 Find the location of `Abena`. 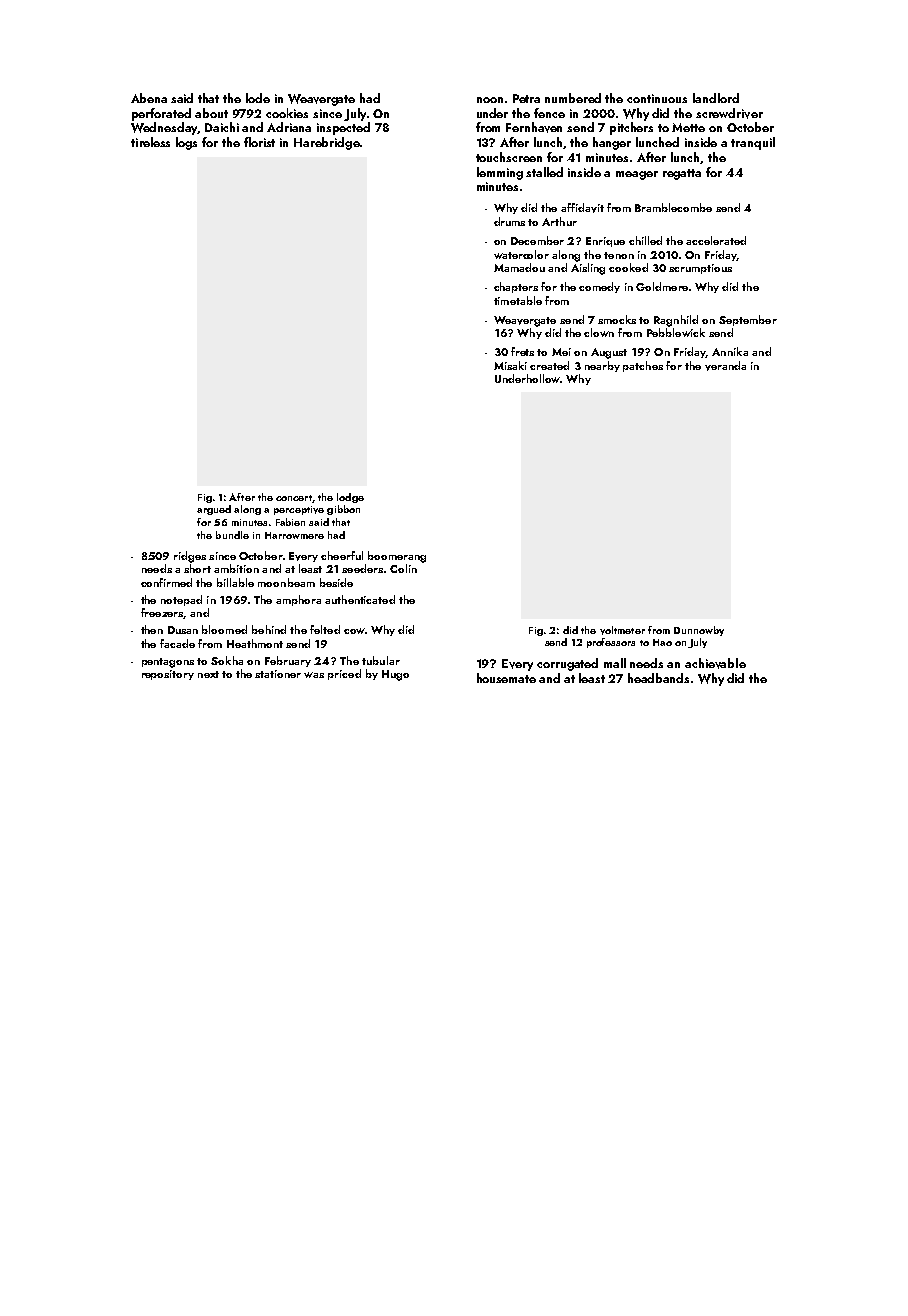

Abena is located at coordinates (149, 98).
